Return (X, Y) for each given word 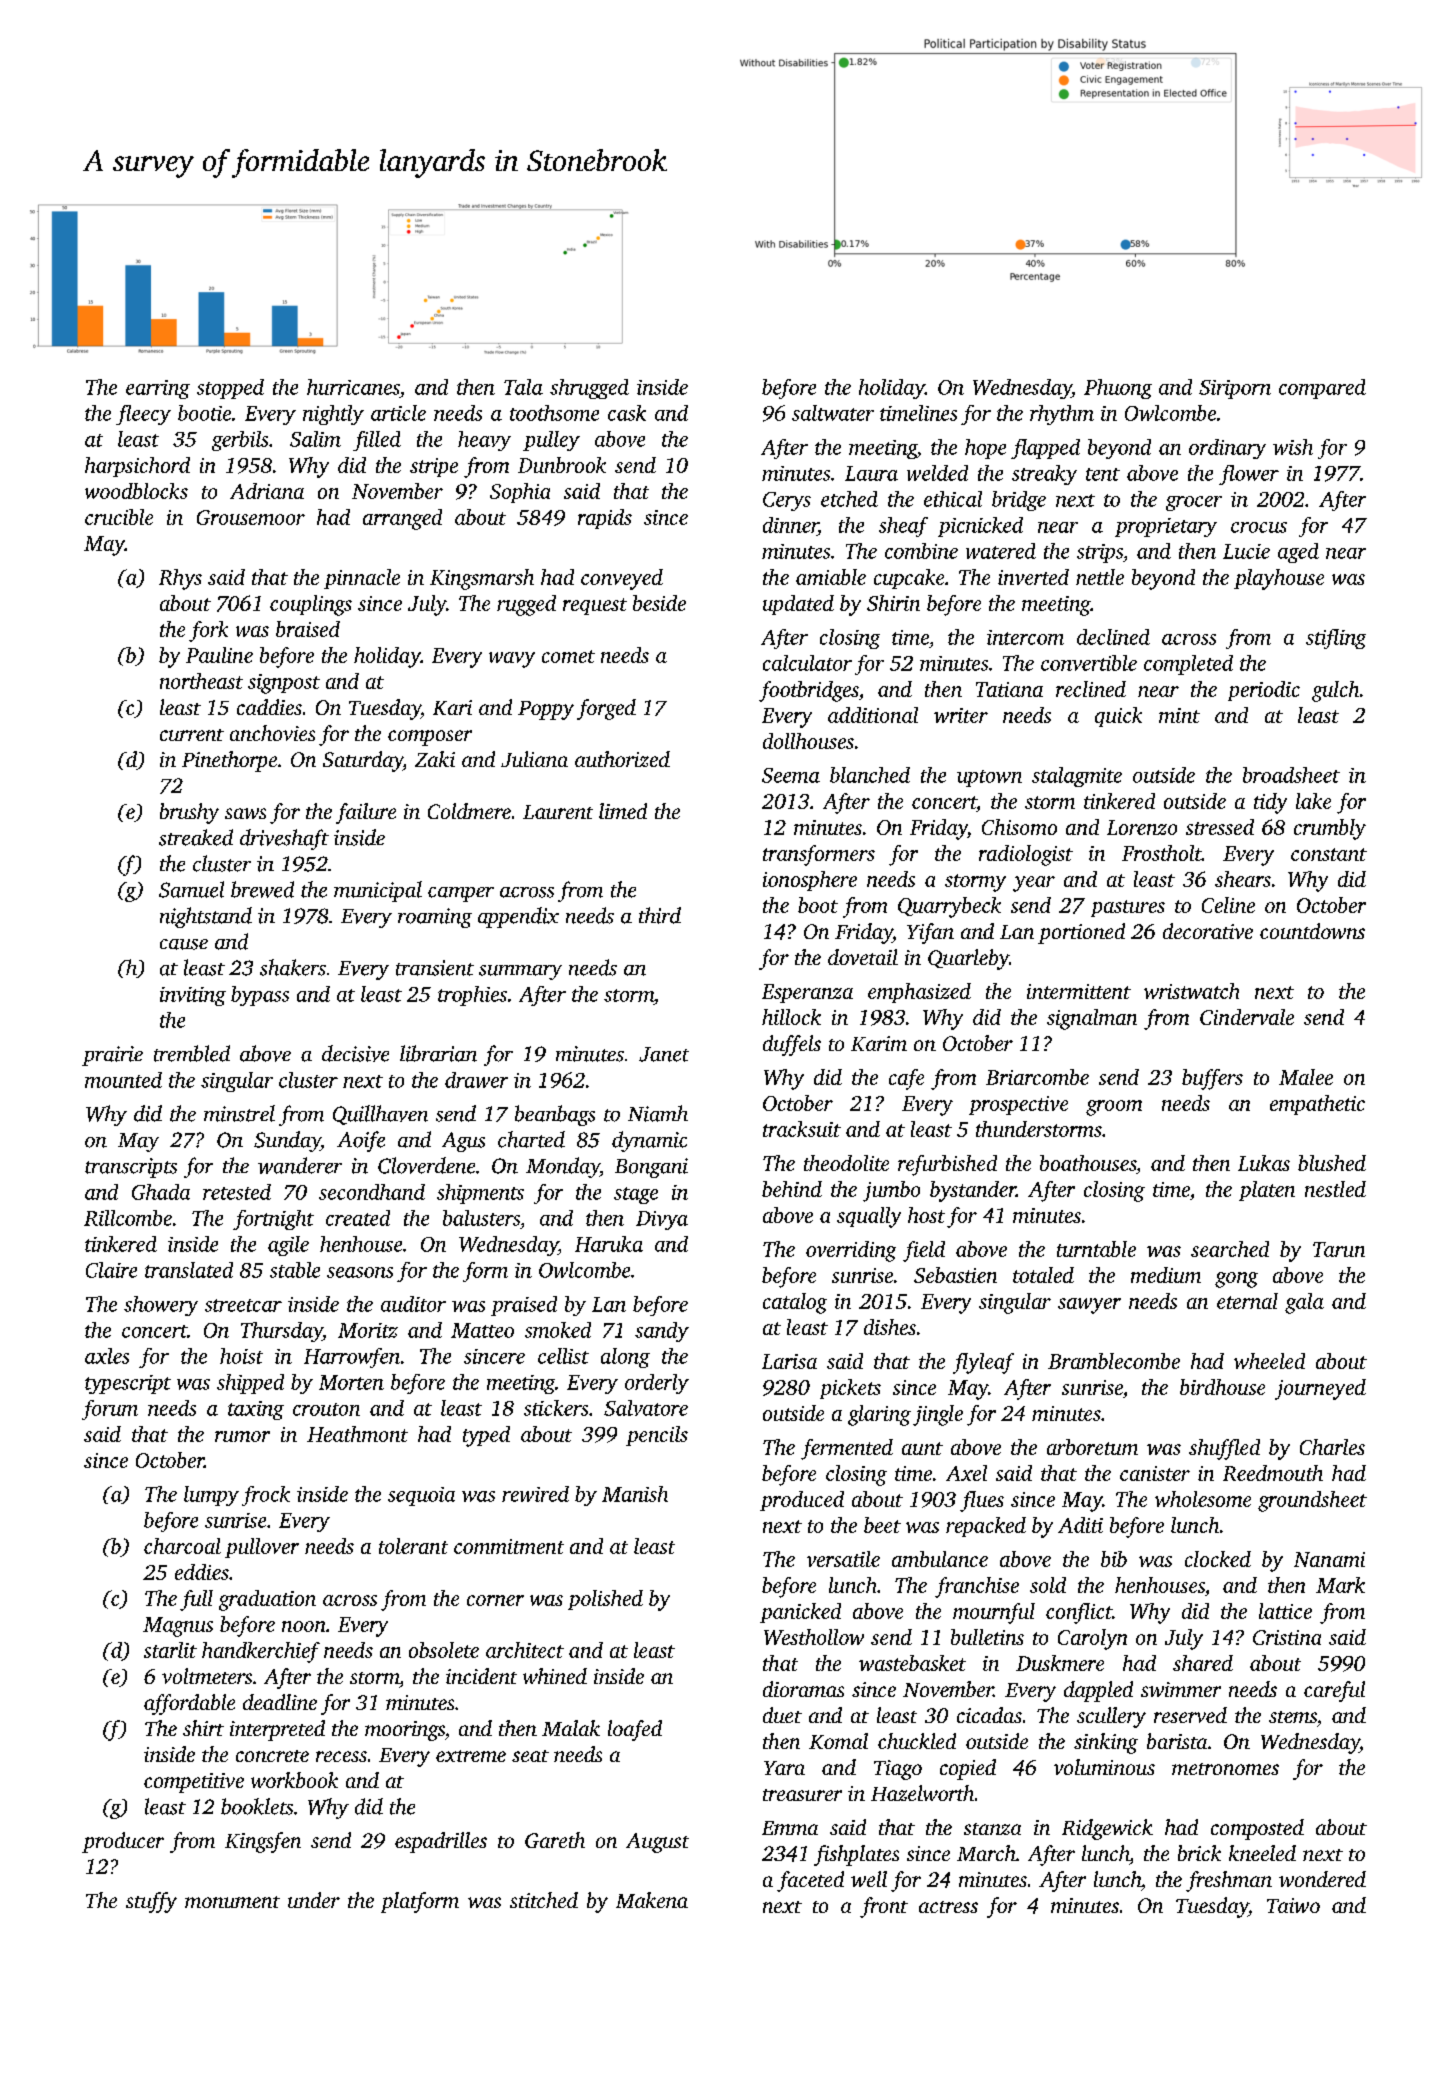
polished (605, 1600)
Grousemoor (251, 517)
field (924, 1251)
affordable (189, 1704)
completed (1188, 665)
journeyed (1320, 1389)
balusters (481, 1218)
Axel (966, 1473)
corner (495, 1600)
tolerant (413, 1546)
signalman (1092, 1019)
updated (798, 605)
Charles (1332, 1447)
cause (184, 944)
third (660, 915)
